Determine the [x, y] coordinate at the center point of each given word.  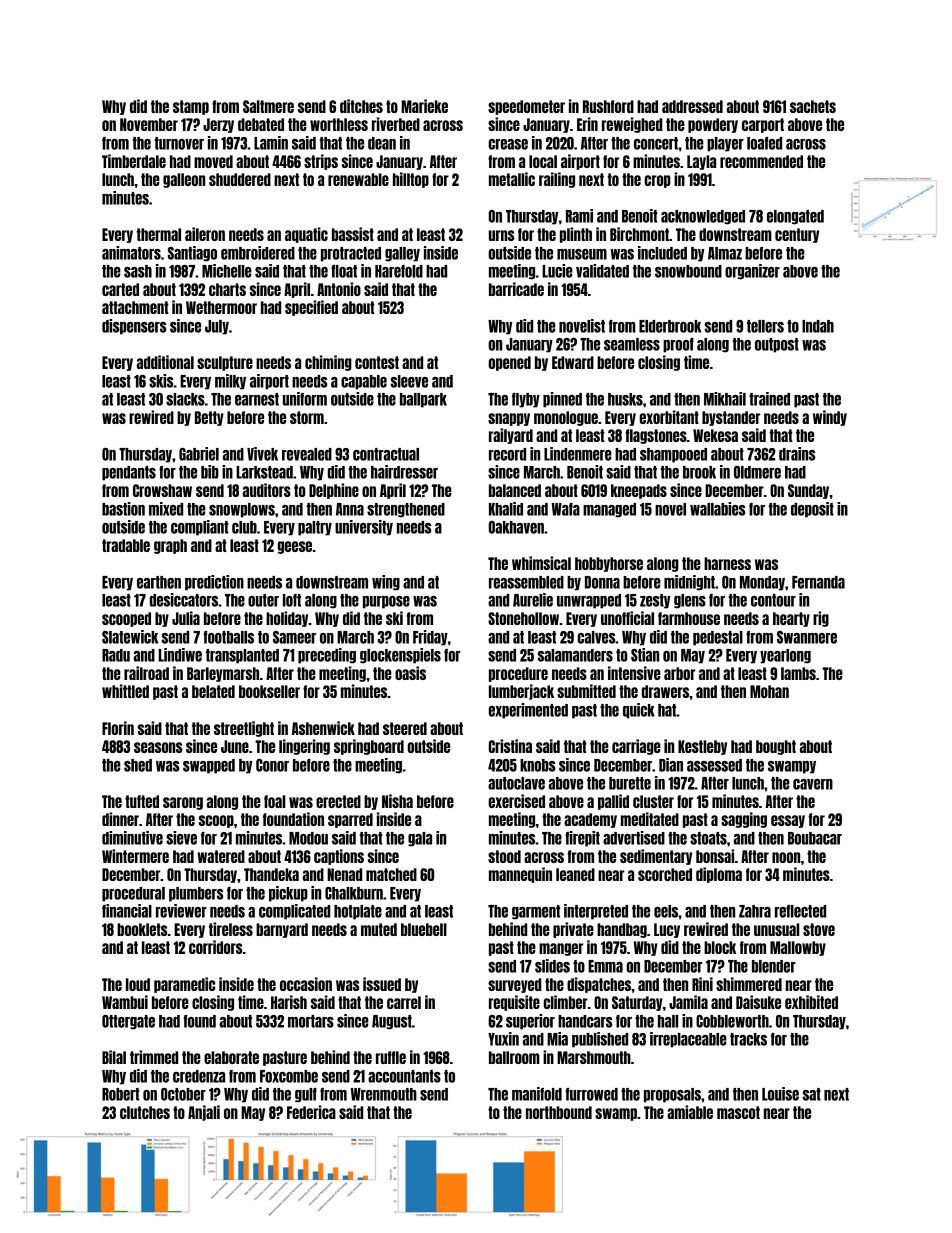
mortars [311, 1021]
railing [557, 180]
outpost [777, 345]
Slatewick [130, 637]
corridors [215, 947]
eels [666, 911]
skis [161, 381]
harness [727, 563]
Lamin [271, 143]
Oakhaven [516, 527]
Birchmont [639, 234]
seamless [632, 344]
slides [552, 966]
